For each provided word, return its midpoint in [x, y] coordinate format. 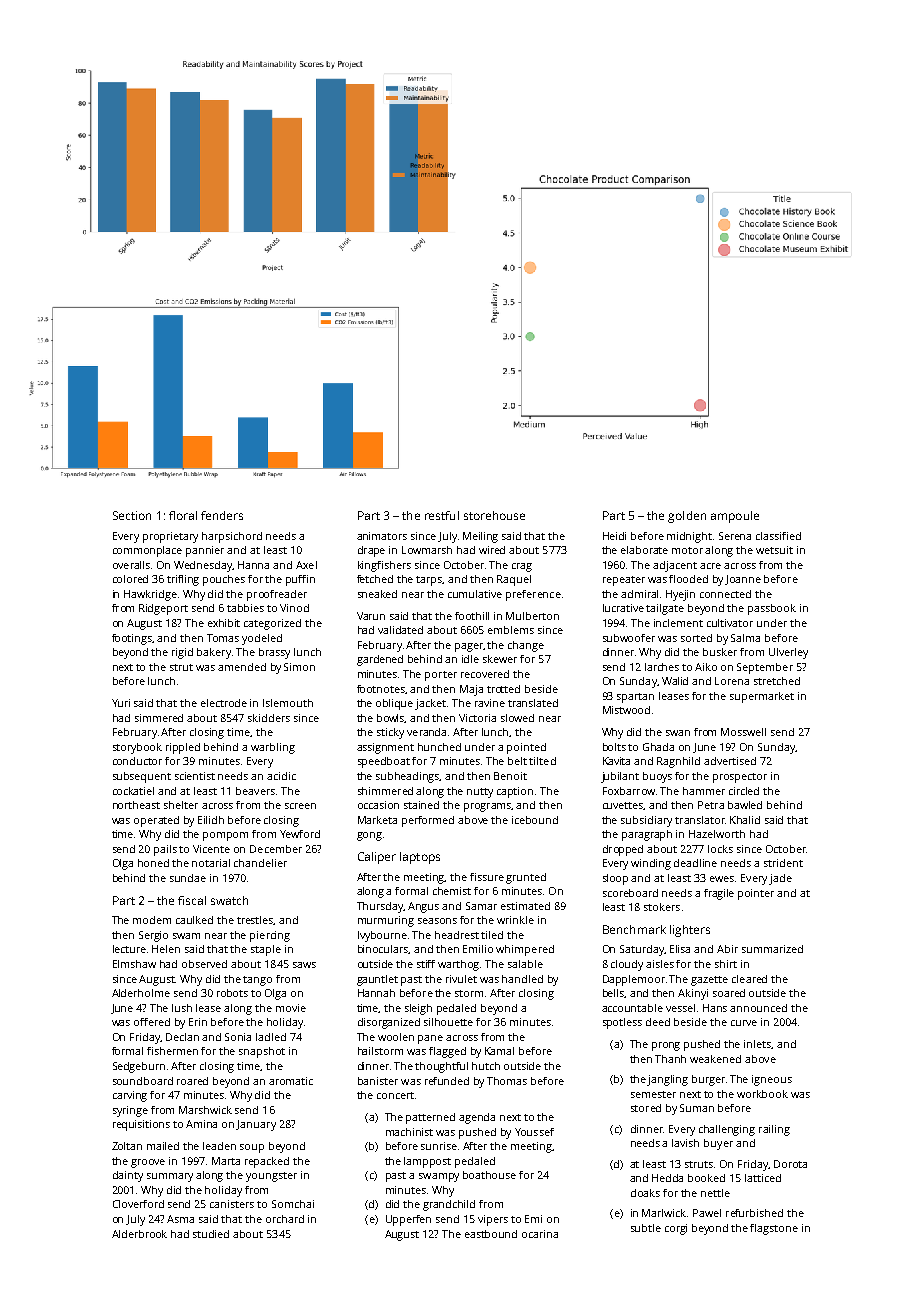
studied [211, 1234]
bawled [745, 805]
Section [132, 515]
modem [152, 920]
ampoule [735, 517]
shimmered [385, 791]
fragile [719, 894]
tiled [492, 935]
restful [442, 515]
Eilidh [211, 820]
